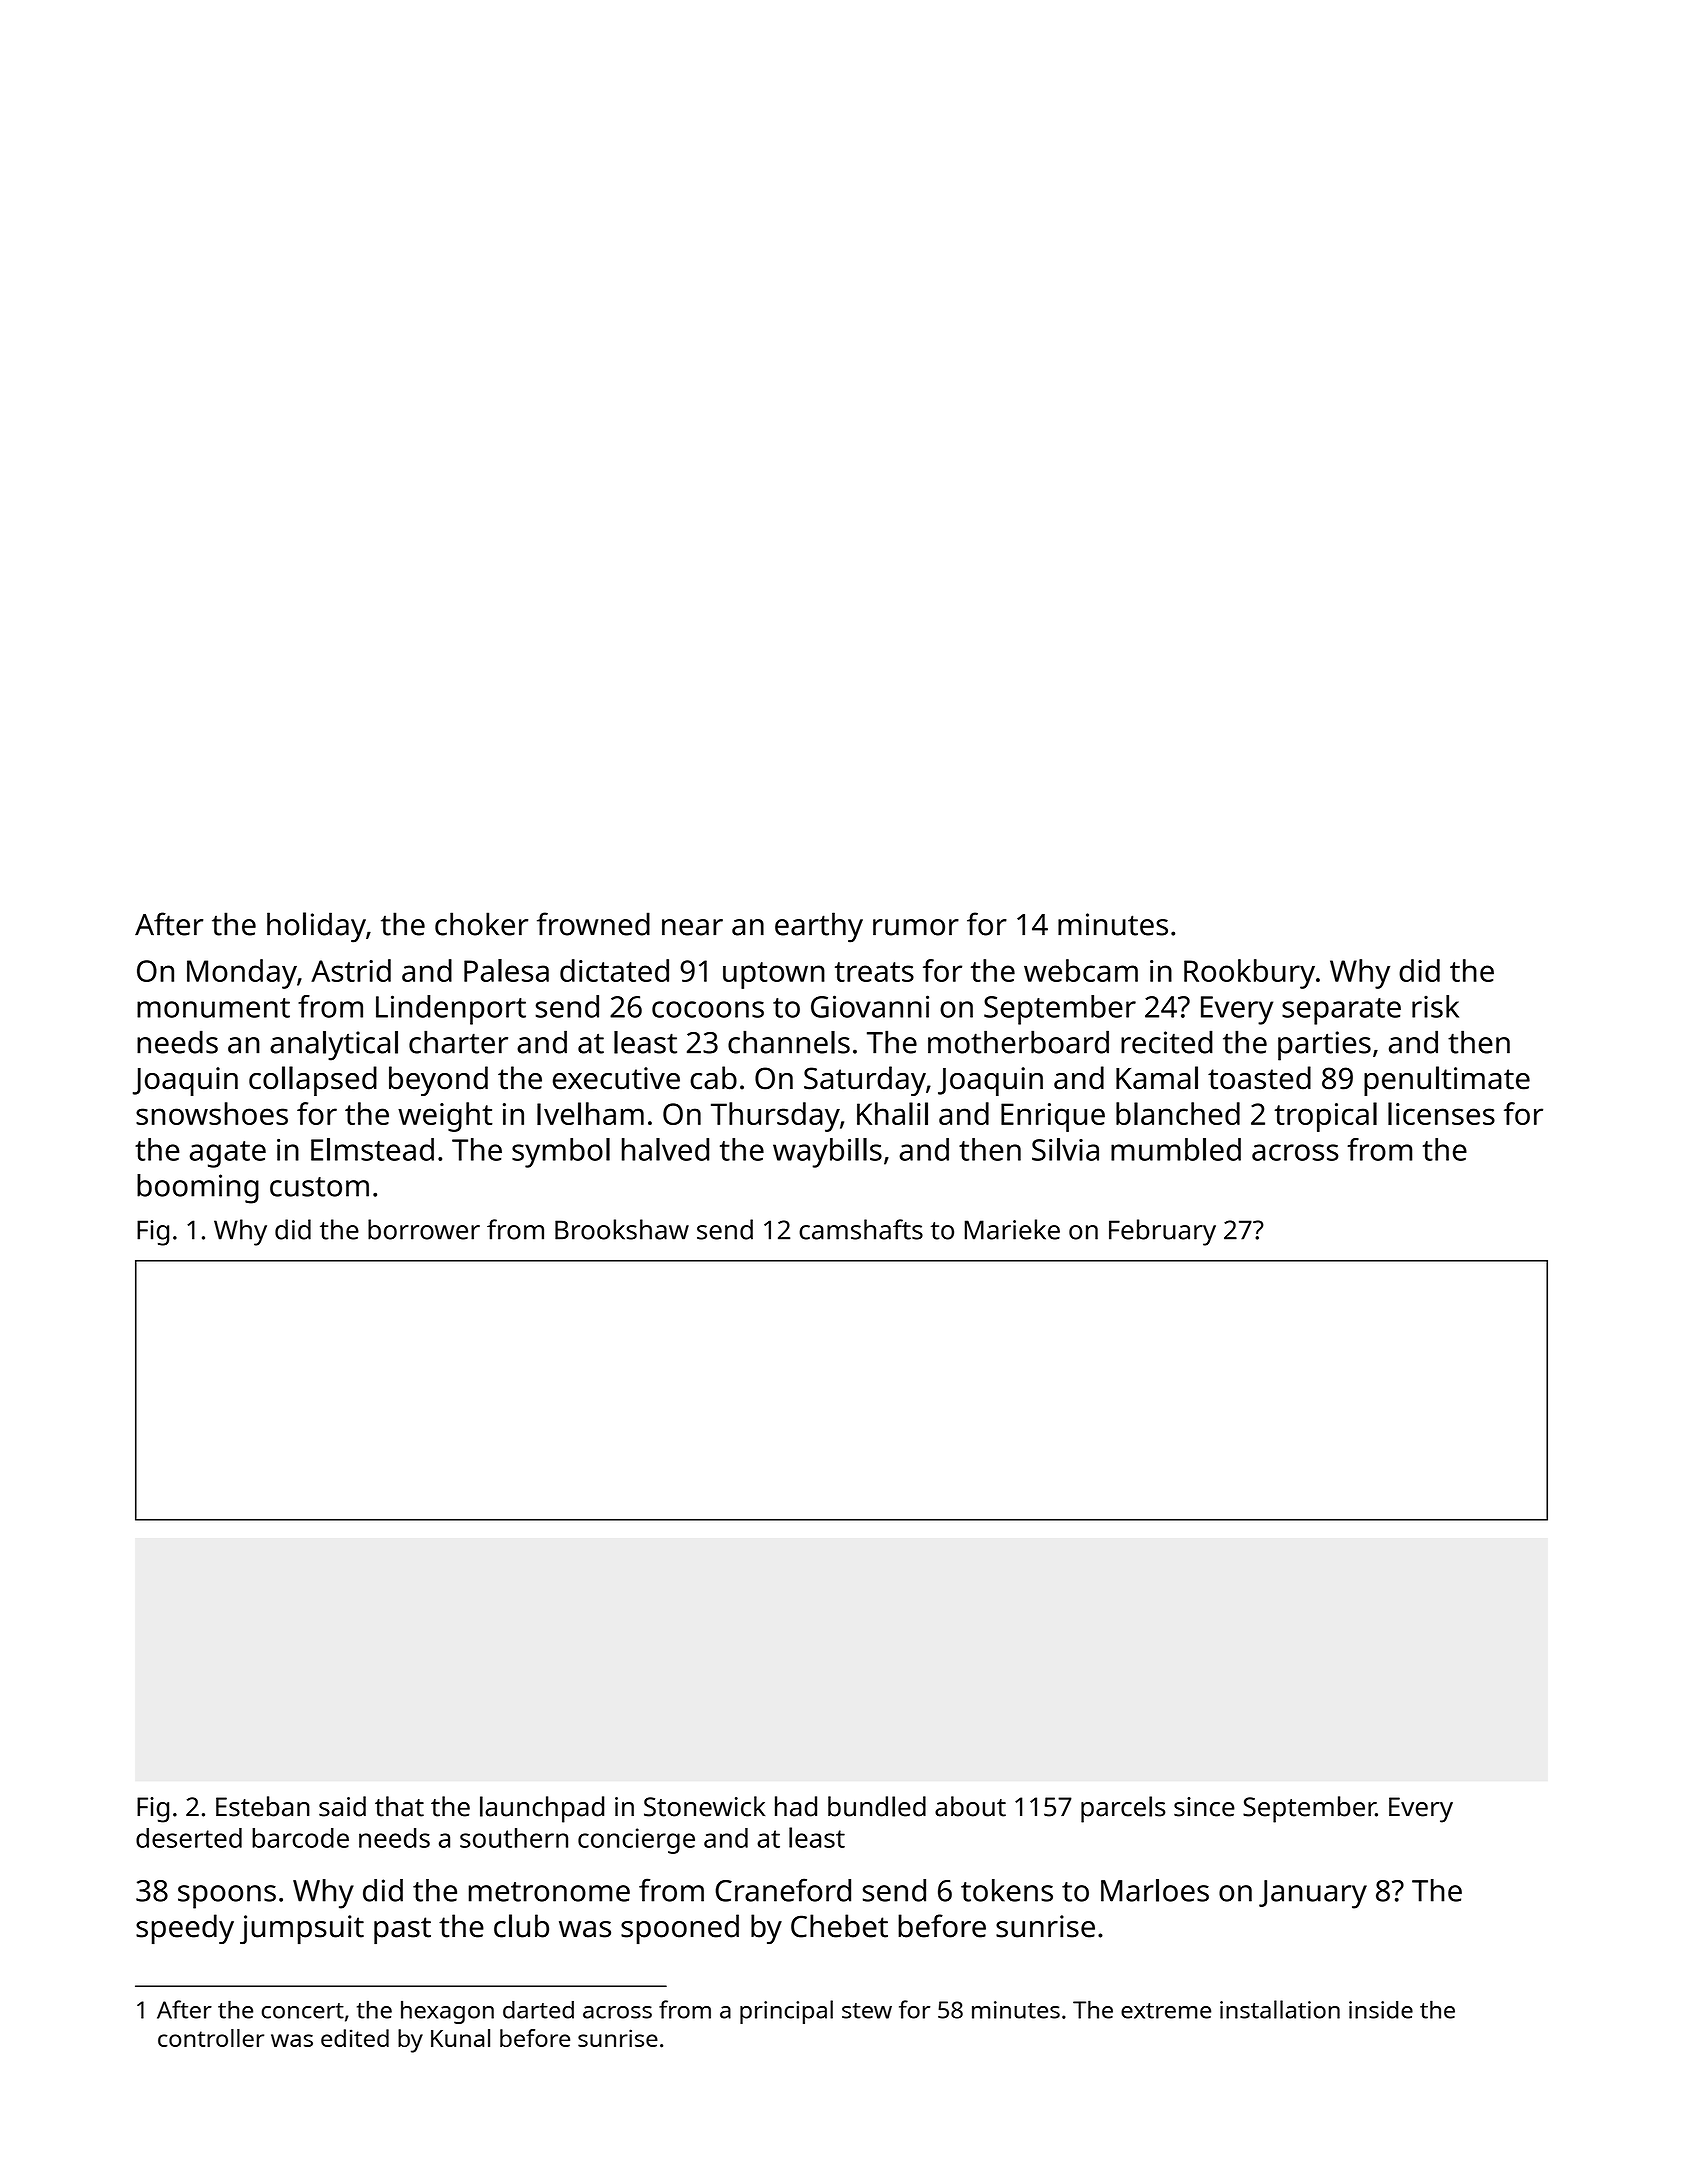 This screenshot has height=2178, width=1683. I want to click on weight, so click(445, 1117).
